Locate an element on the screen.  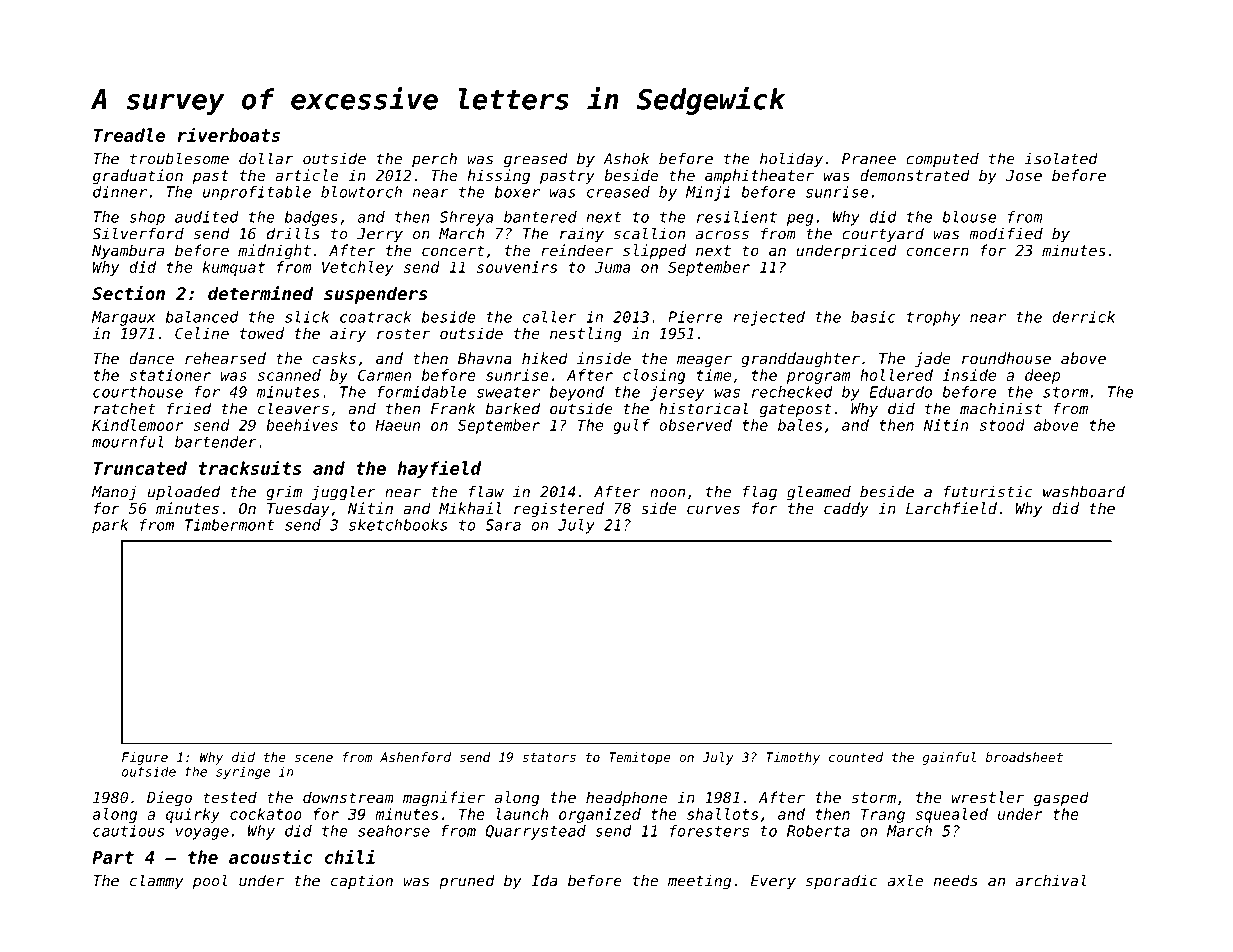
Jose is located at coordinates (1024, 175).
